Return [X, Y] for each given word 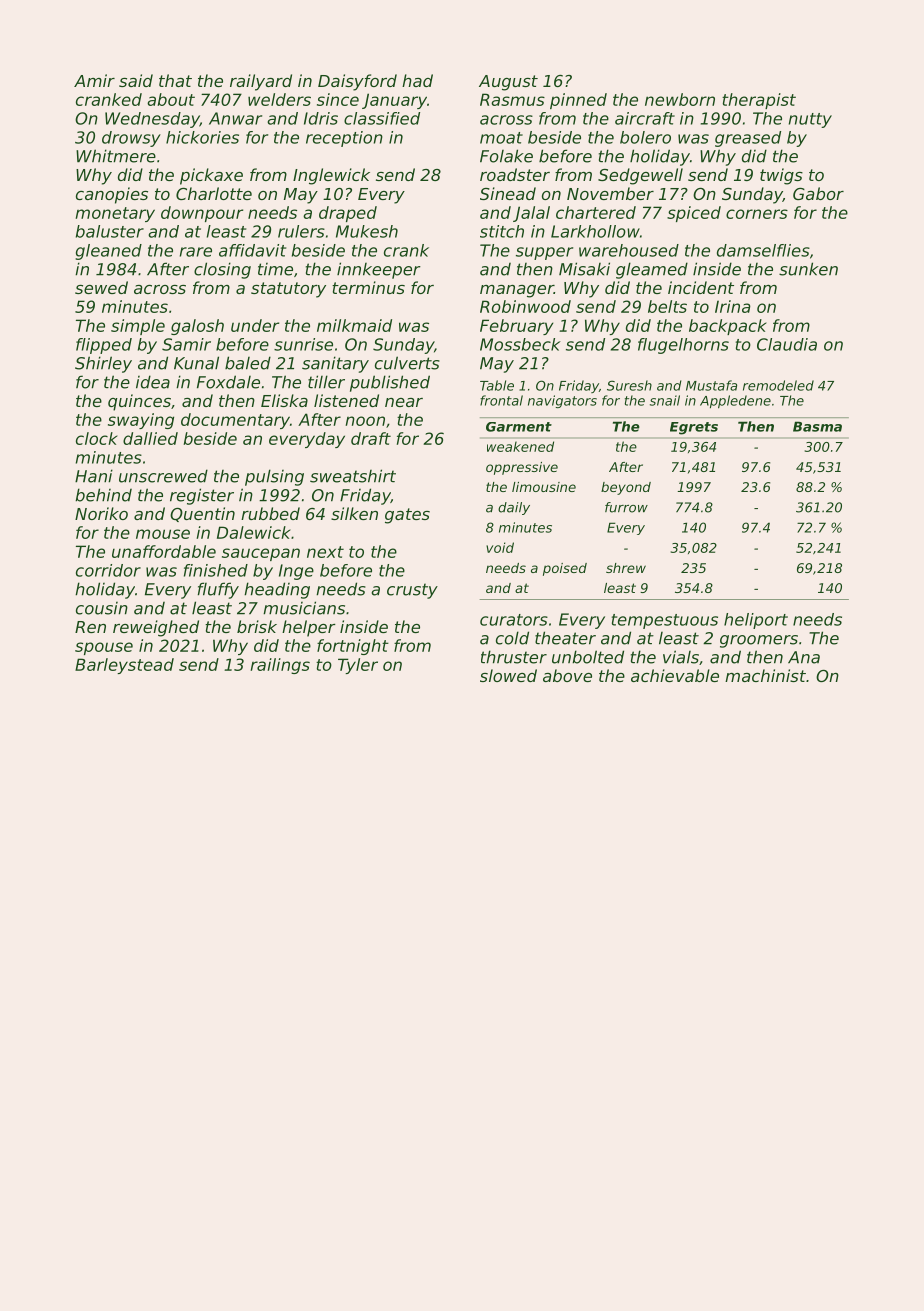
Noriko [101, 513]
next [325, 552]
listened [346, 400]
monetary [115, 214]
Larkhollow [595, 231]
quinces [139, 402]
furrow [626, 507]
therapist [759, 101]
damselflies [763, 250]
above [567, 675]
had [417, 80]
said [136, 80]
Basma [817, 426]
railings [280, 666]
